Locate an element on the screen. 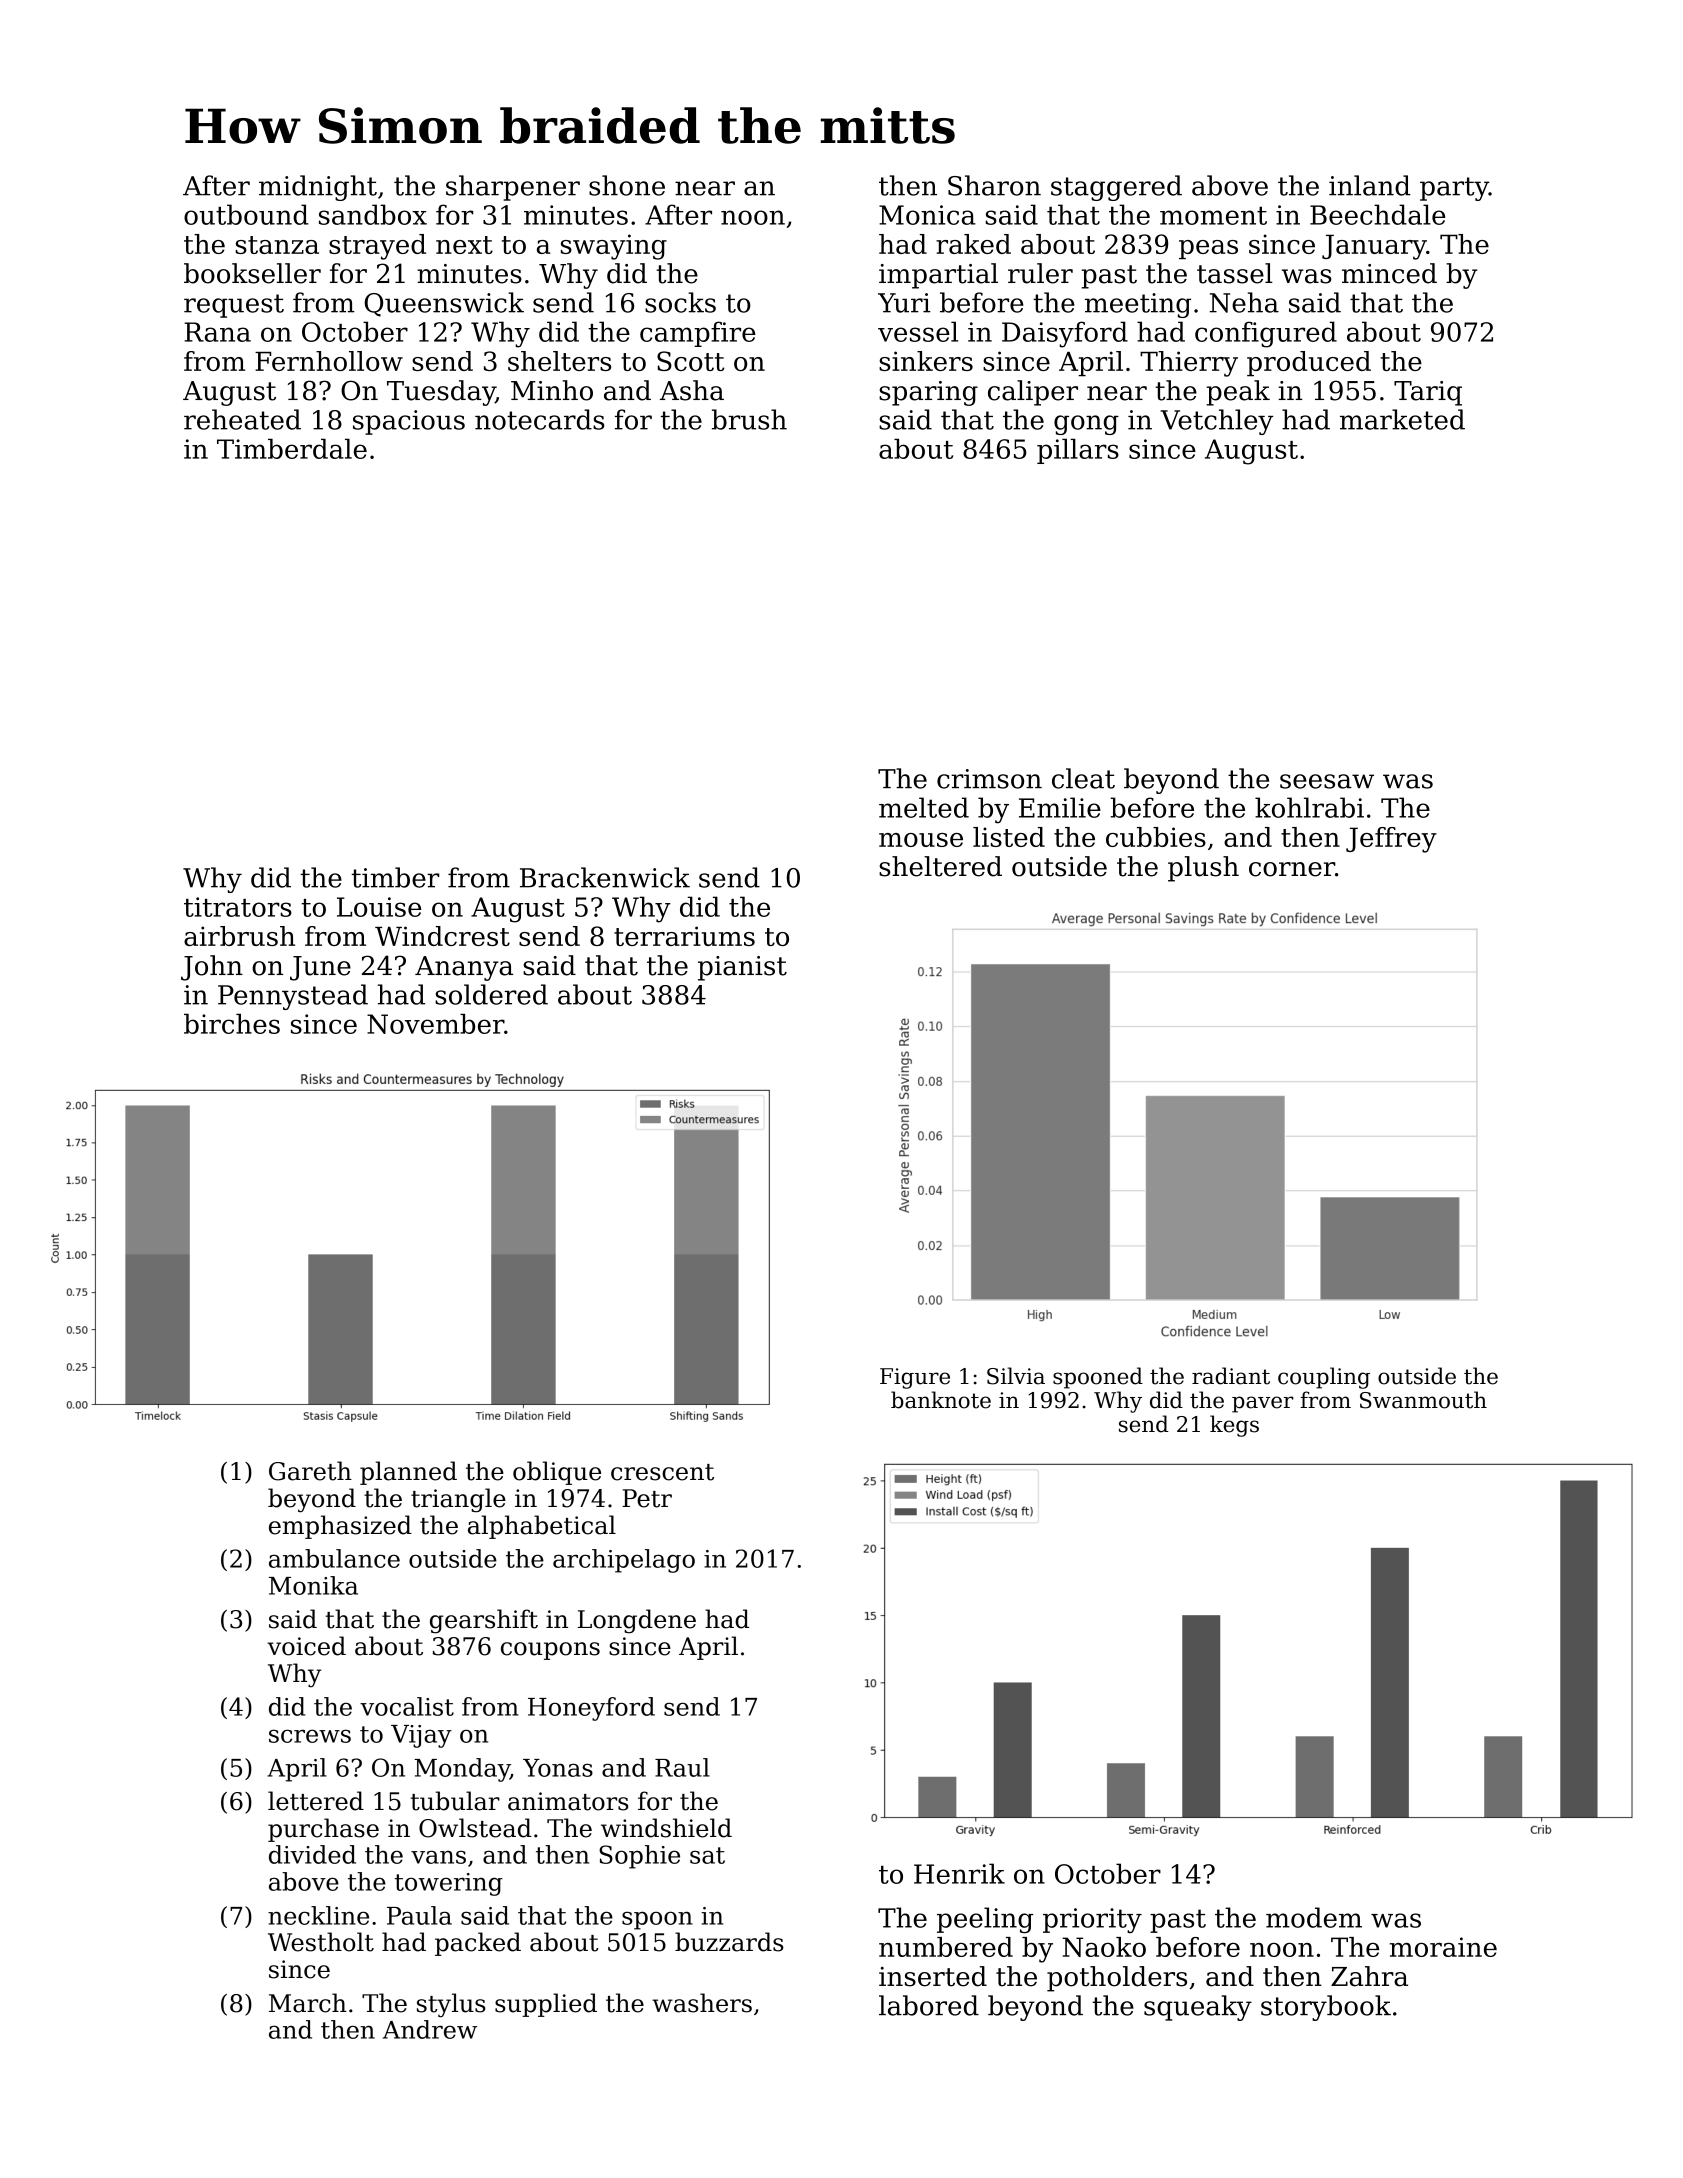 The height and width of the screenshot is (2178, 1683). produced is located at coordinates (1309, 364).
